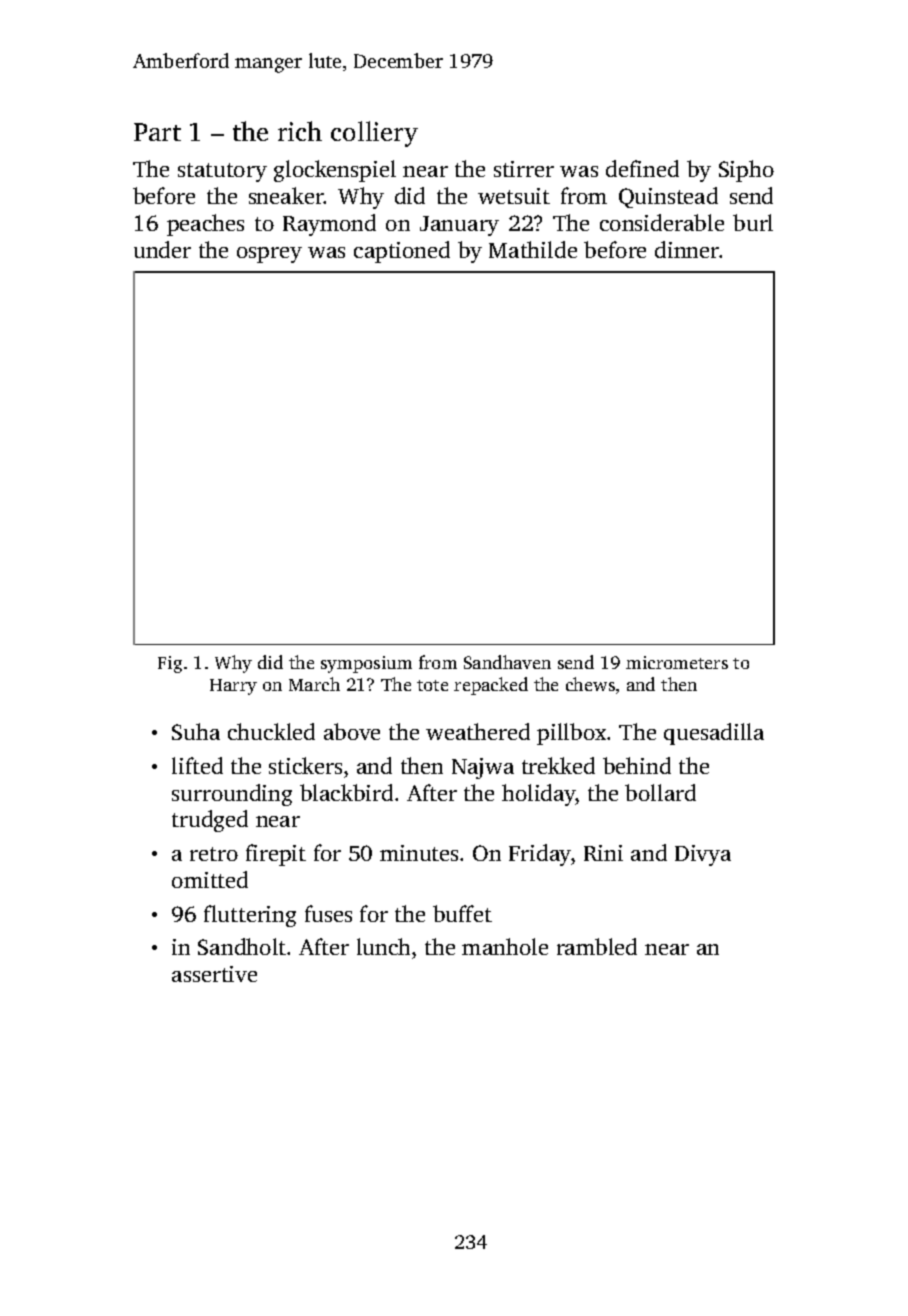 Image resolution: width=908 pixels, height=1316 pixels. Describe the element at coordinates (214, 974) in the page. I see `assertive` at that location.
